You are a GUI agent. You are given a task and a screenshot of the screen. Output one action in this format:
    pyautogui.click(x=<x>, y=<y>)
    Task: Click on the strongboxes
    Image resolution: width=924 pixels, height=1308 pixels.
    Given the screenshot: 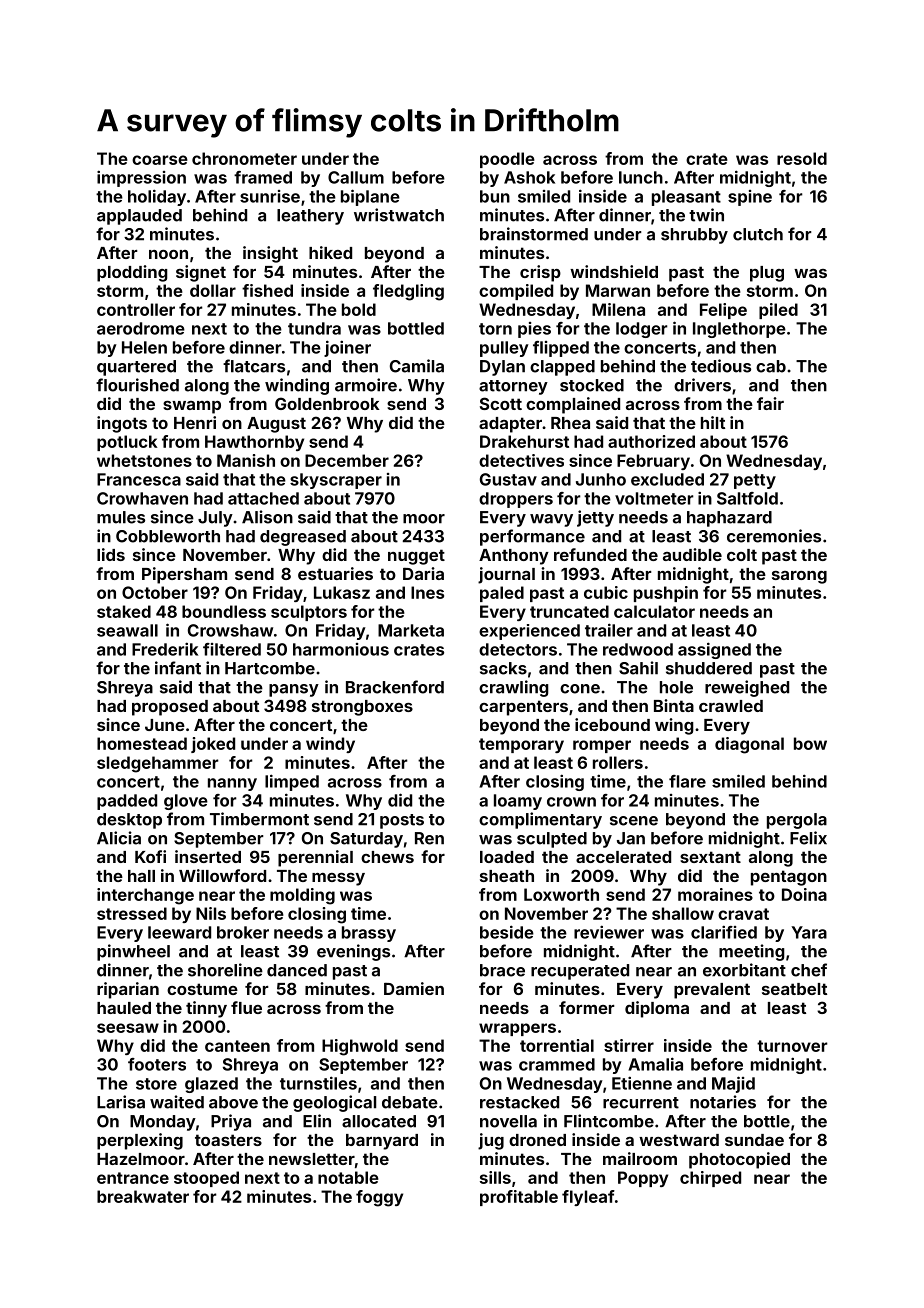 What is the action you would take?
    pyautogui.click(x=362, y=708)
